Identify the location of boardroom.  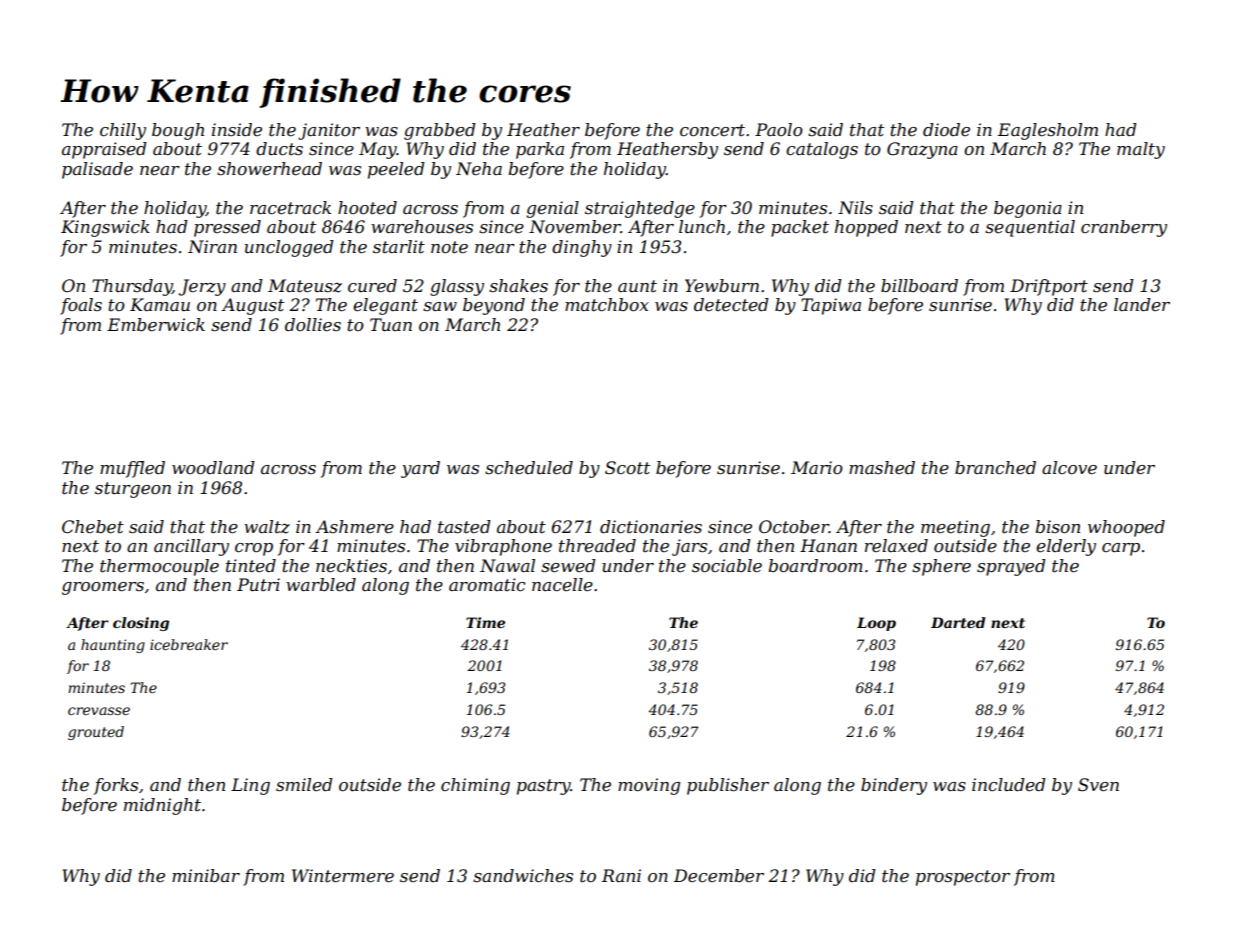
(815, 565).
